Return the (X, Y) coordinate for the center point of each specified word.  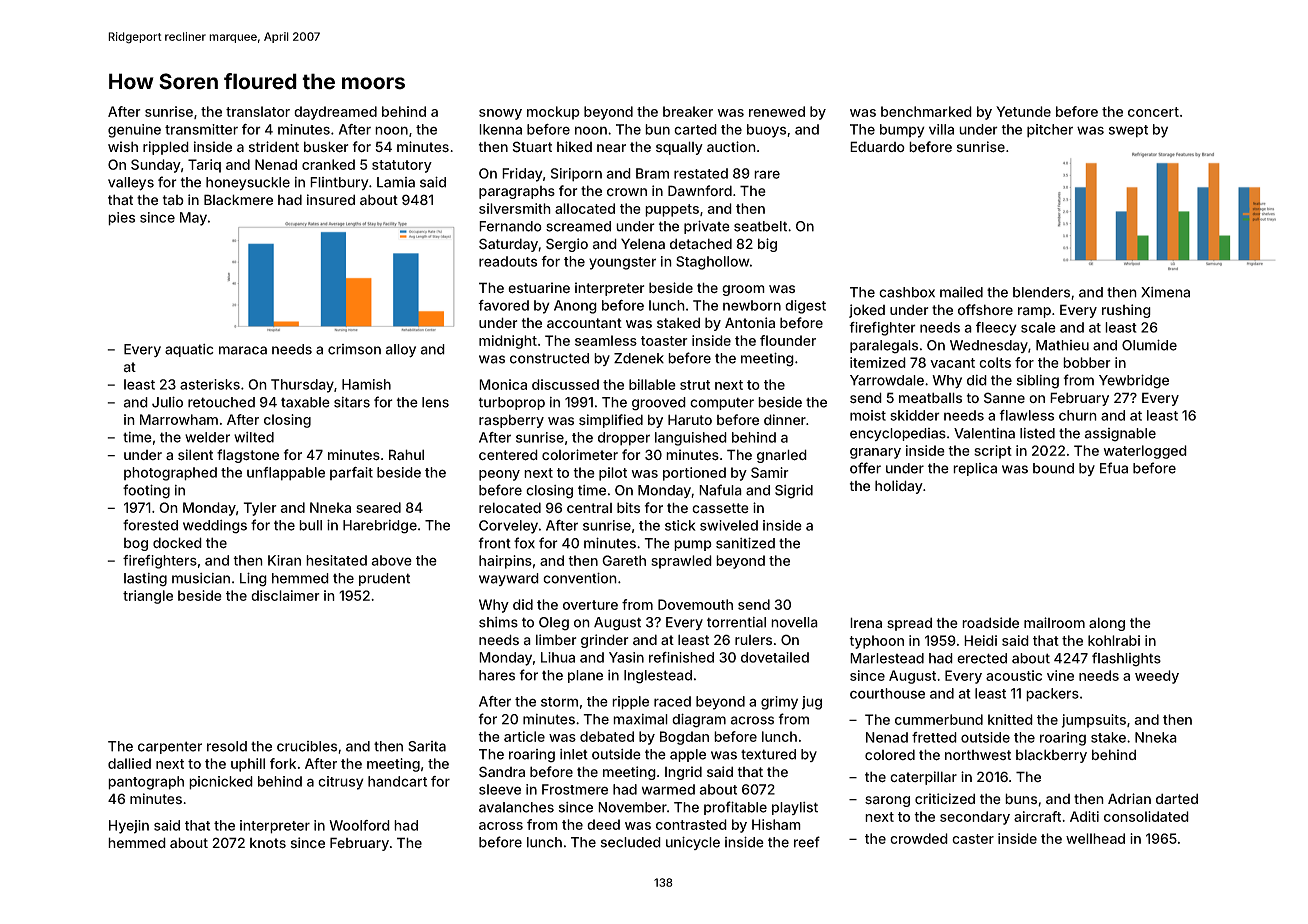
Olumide (1149, 345)
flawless (1026, 415)
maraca (243, 350)
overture (590, 605)
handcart (397, 781)
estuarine (539, 288)
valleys (131, 184)
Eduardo (877, 146)
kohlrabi (1114, 640)
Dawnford (700, 191)
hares (497, 675)
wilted (254, 437)
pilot (613, 474)
